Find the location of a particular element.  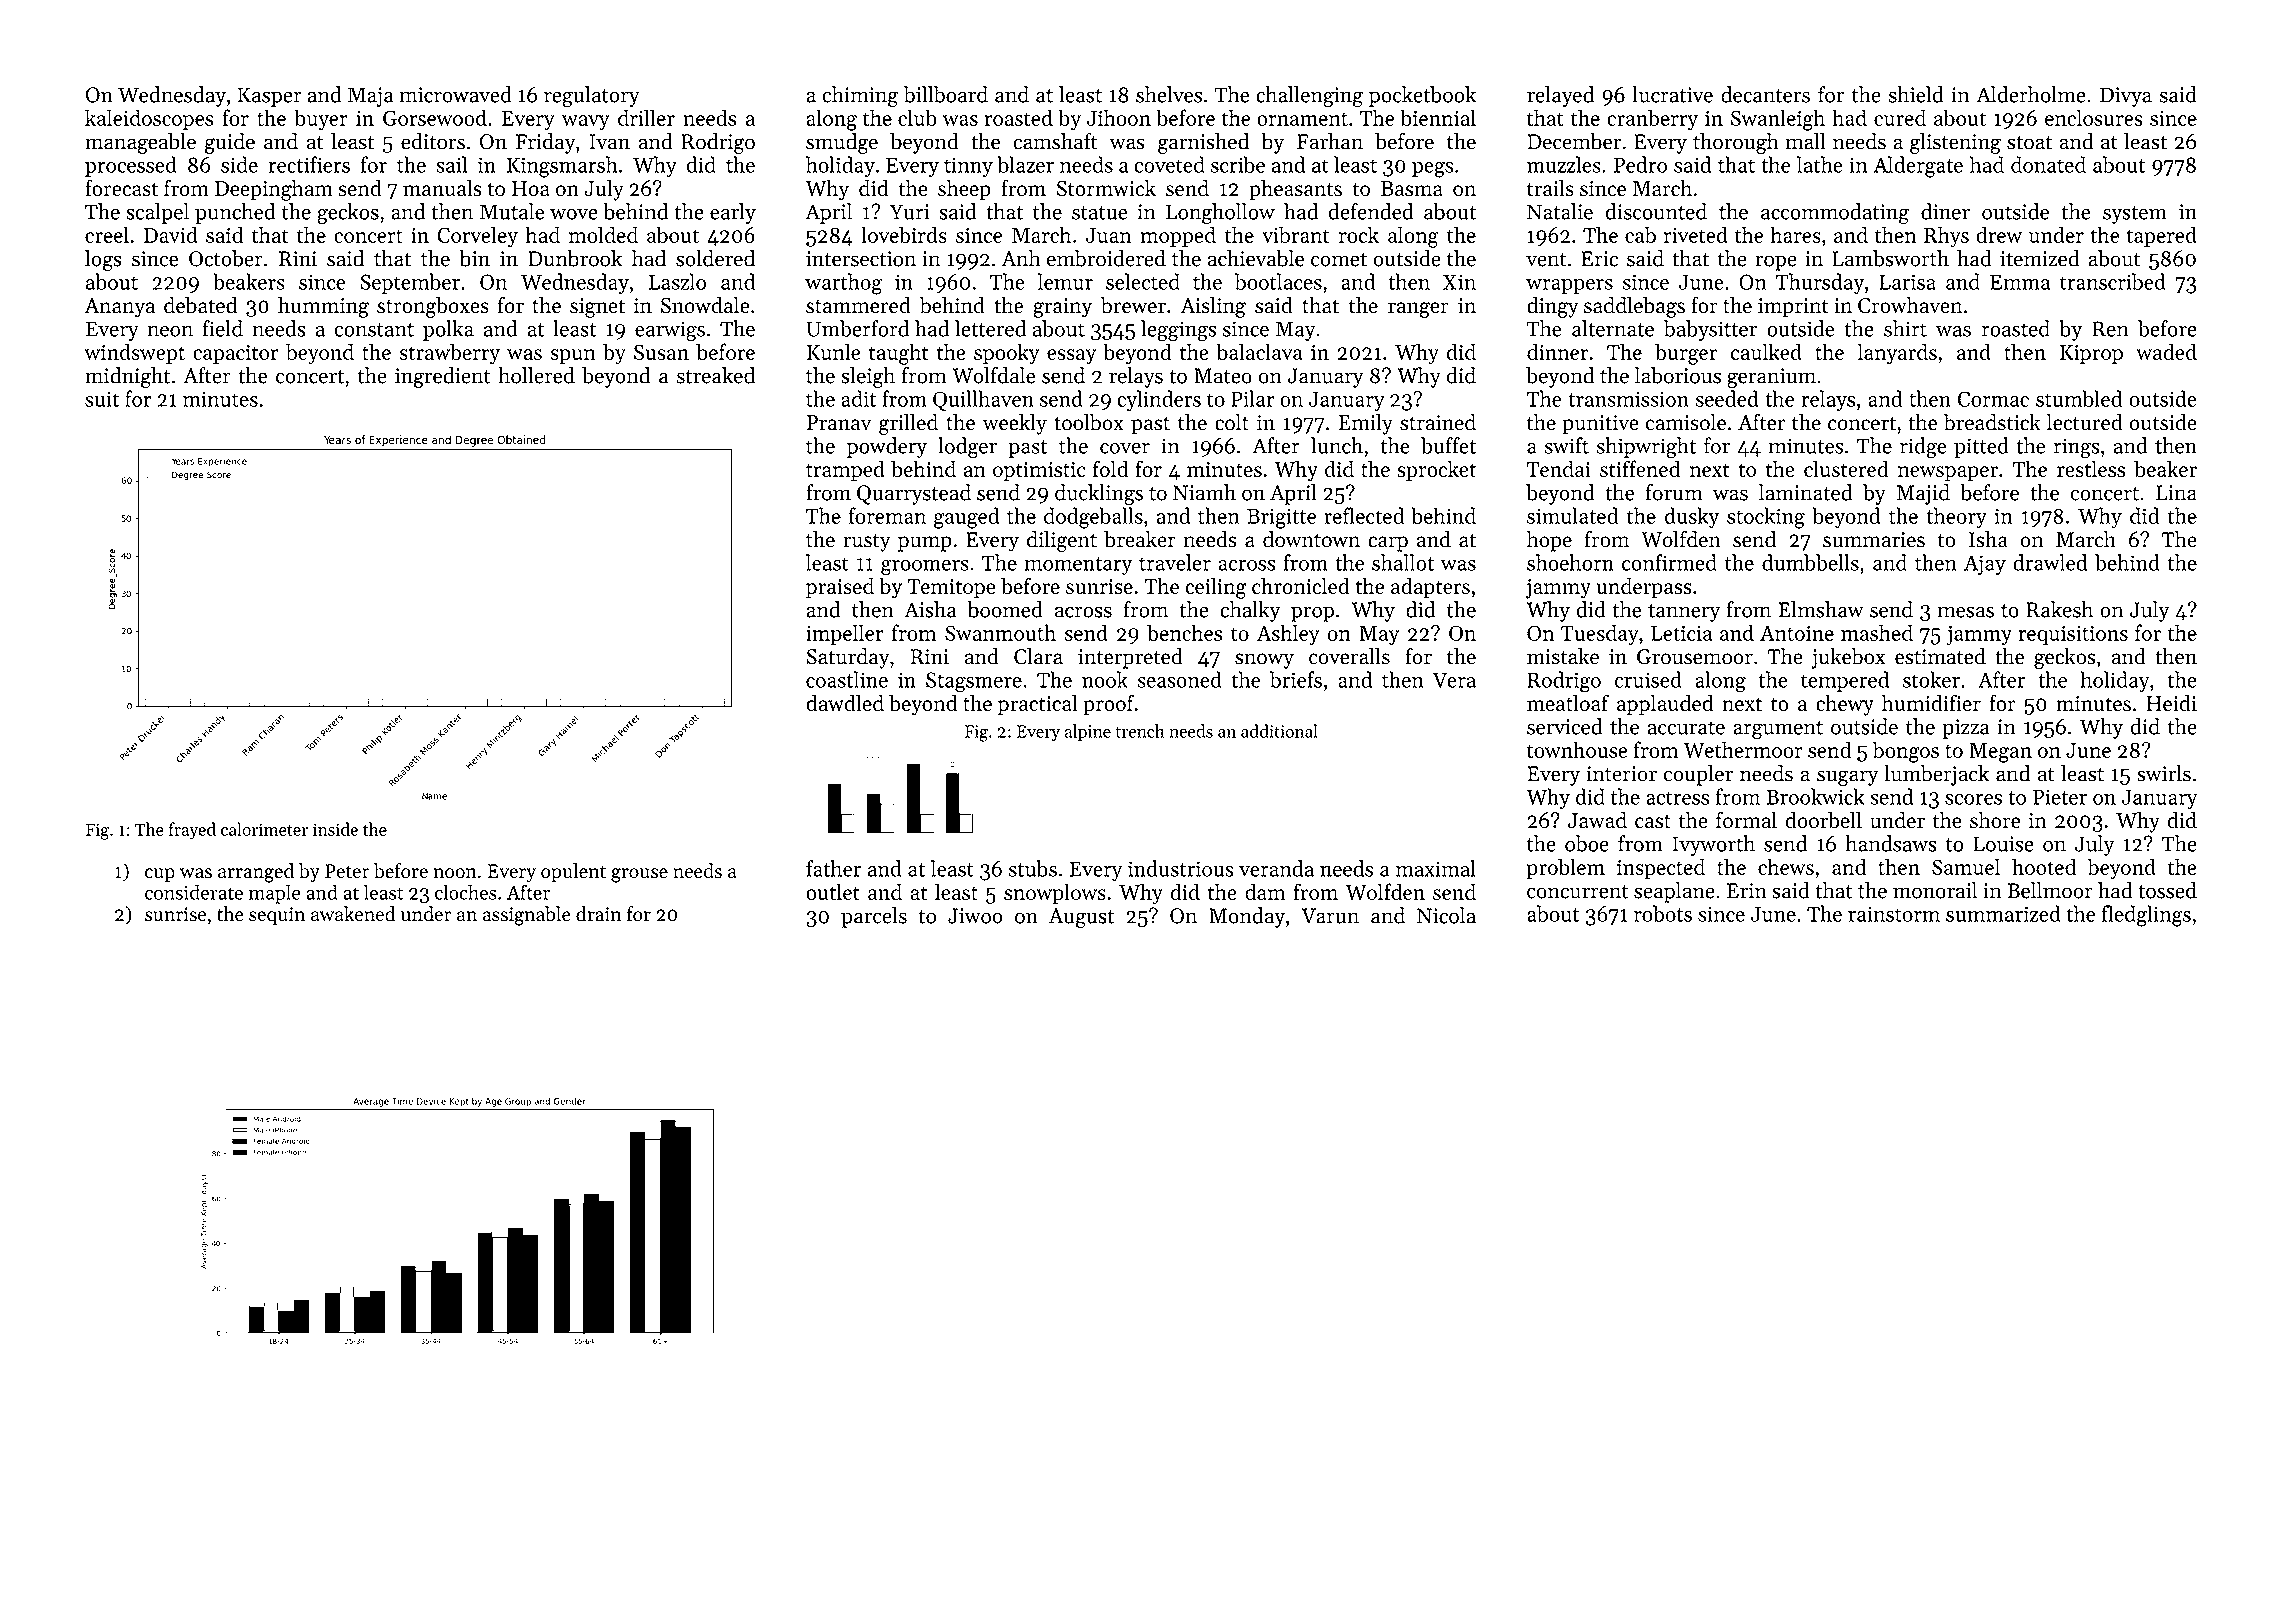

rainstorm is located at coordinates (1894, 914).
